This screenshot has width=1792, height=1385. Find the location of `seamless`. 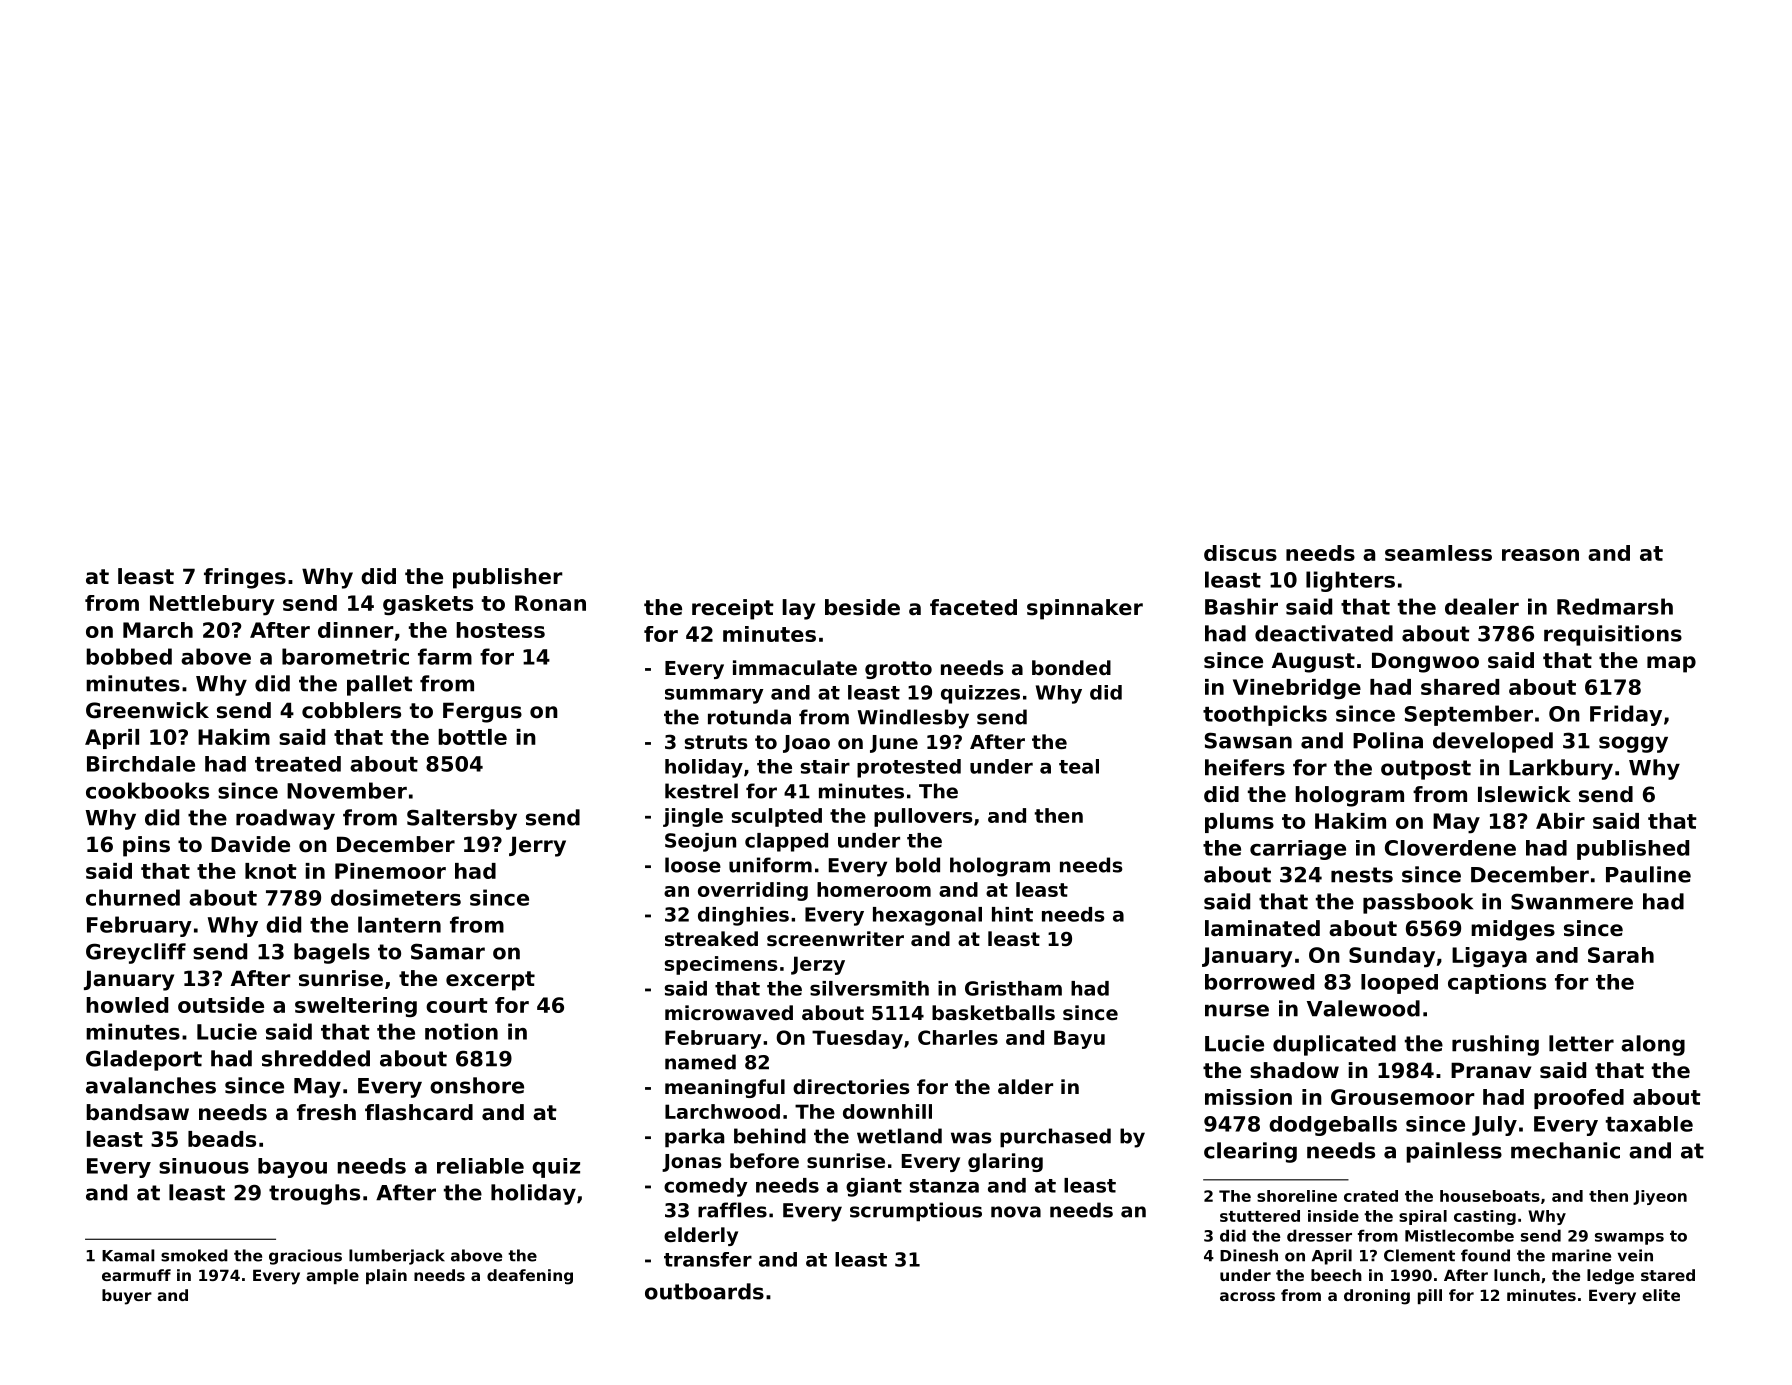

seamless is located at coordinates (1438, 553).
